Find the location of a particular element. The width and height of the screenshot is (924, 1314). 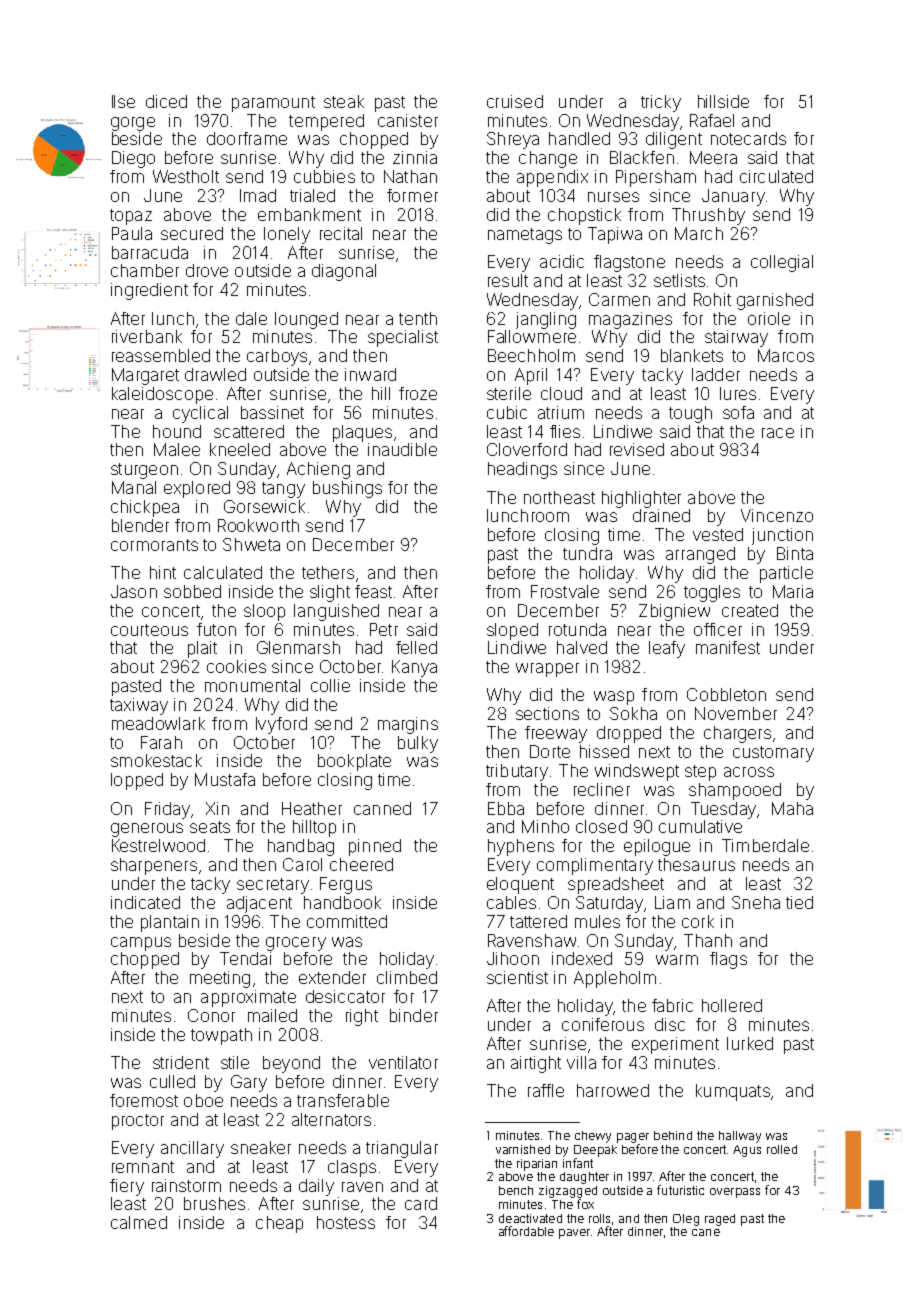

Jason is located at coordinates (134, 591).
